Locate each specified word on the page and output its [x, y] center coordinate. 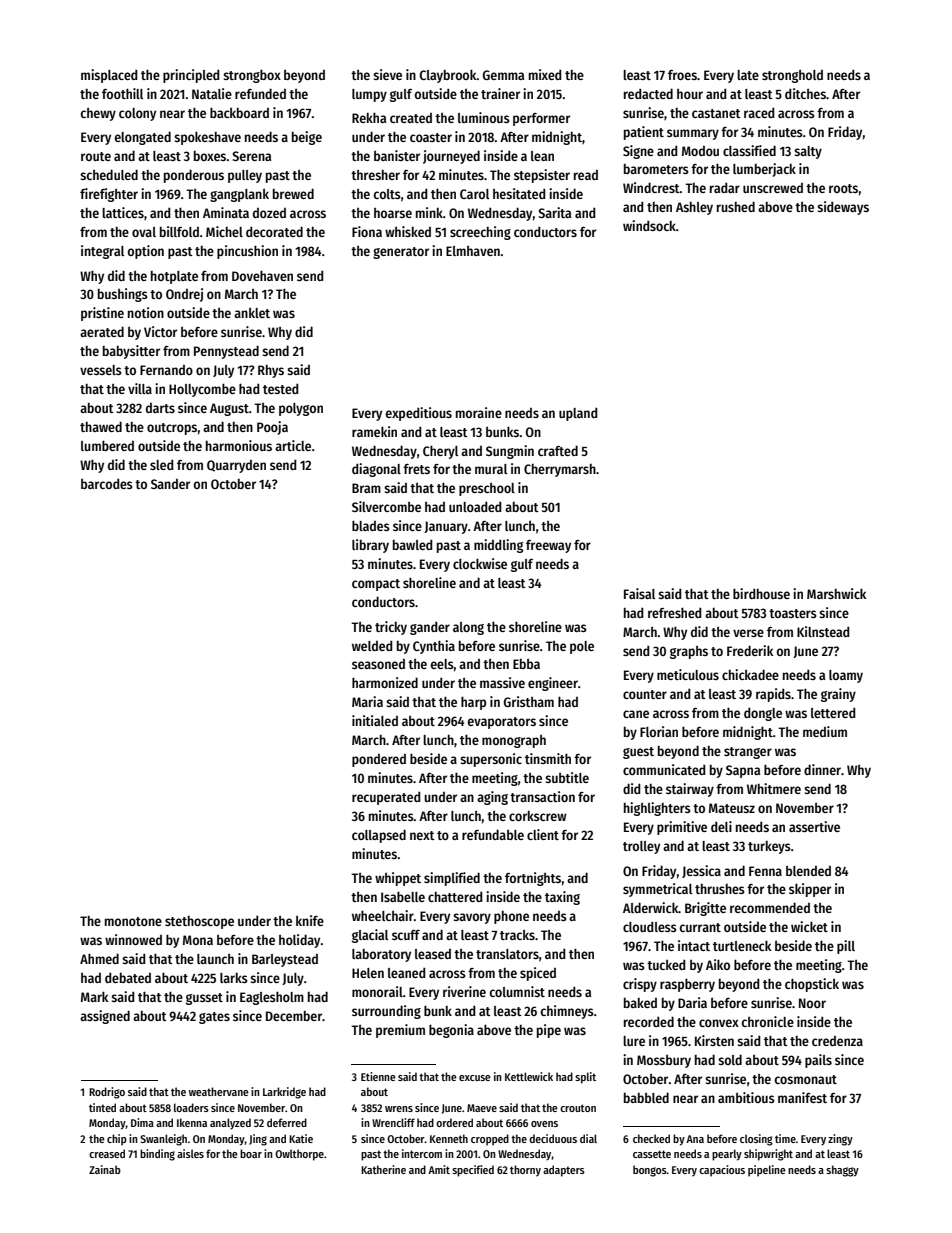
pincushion [247, 252]
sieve [387, 74]
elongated [143, 138]
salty [808, 152]
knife [310, 920]
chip [117, 1140]
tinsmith [548, 758]
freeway [548, 546]
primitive [682, 828]
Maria [367, 701]
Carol [474, 194]
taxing [562, 898]
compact [376, 585]
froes [682, 75]
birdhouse [761, 593]
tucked [666, 965]
